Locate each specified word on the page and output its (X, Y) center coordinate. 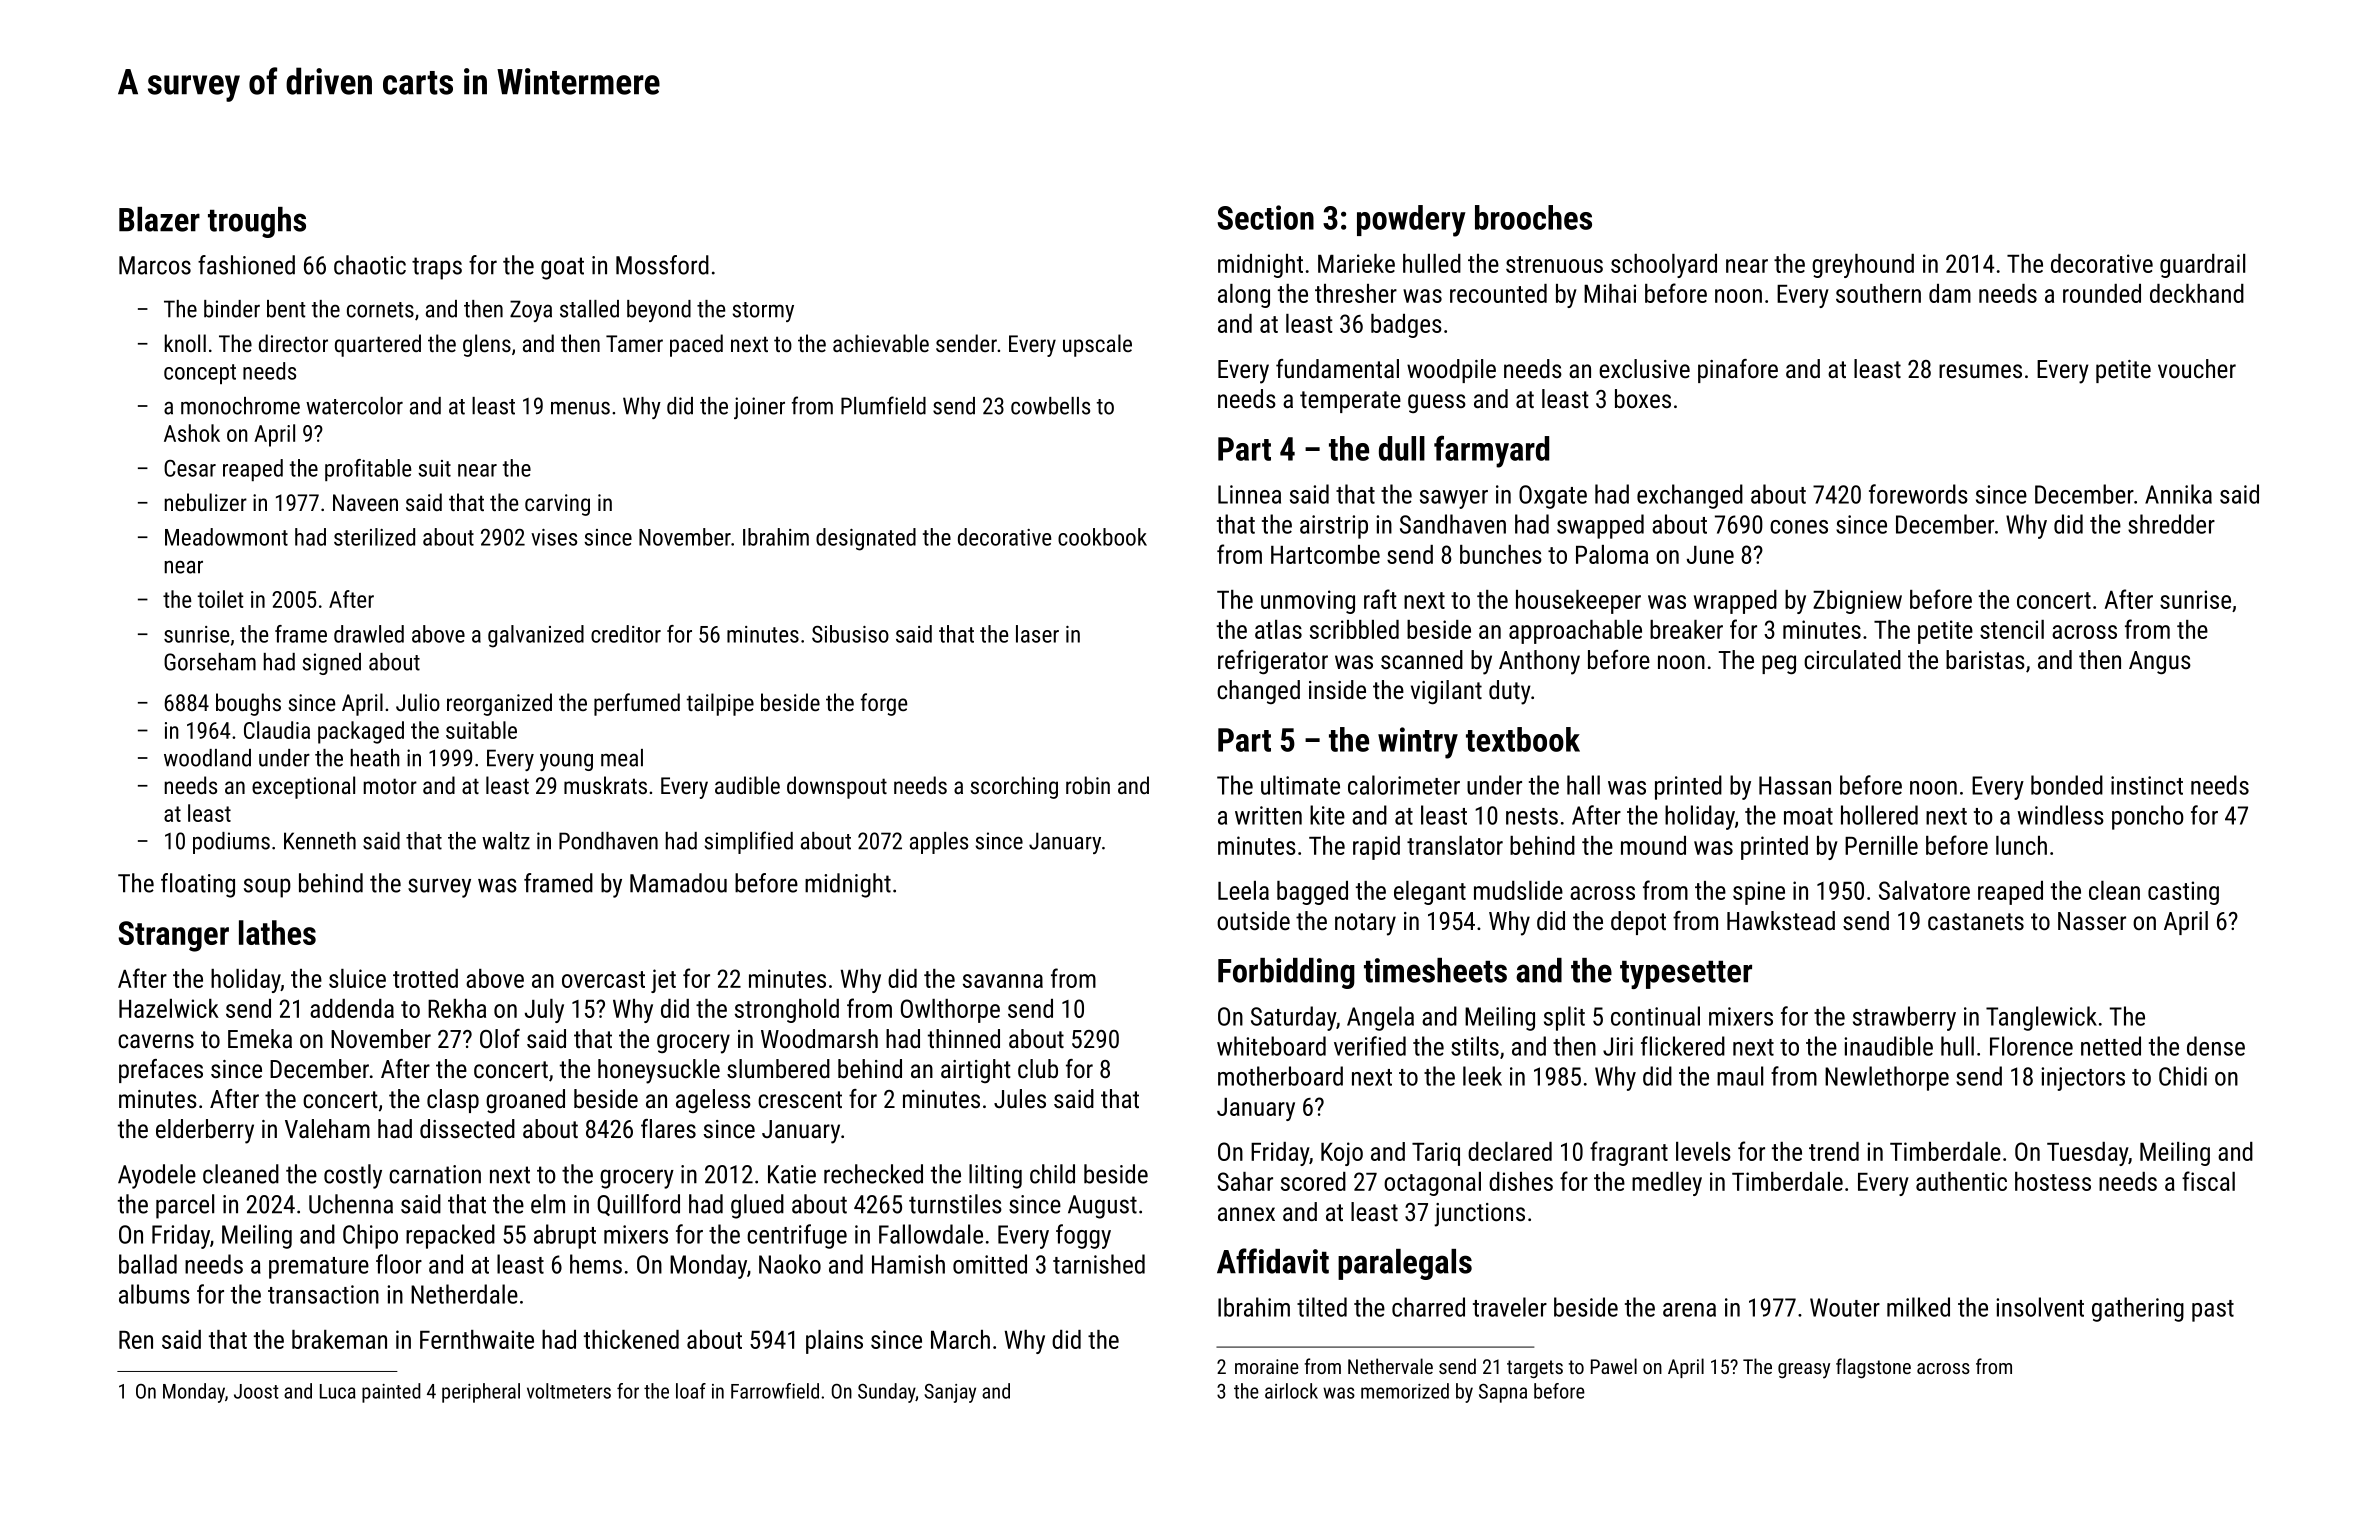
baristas (1985, 659)
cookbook (1102, 537)
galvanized (536, 636)
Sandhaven (1453, 524)
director (293, 343)
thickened (631, 1339)
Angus (2160, 663)
